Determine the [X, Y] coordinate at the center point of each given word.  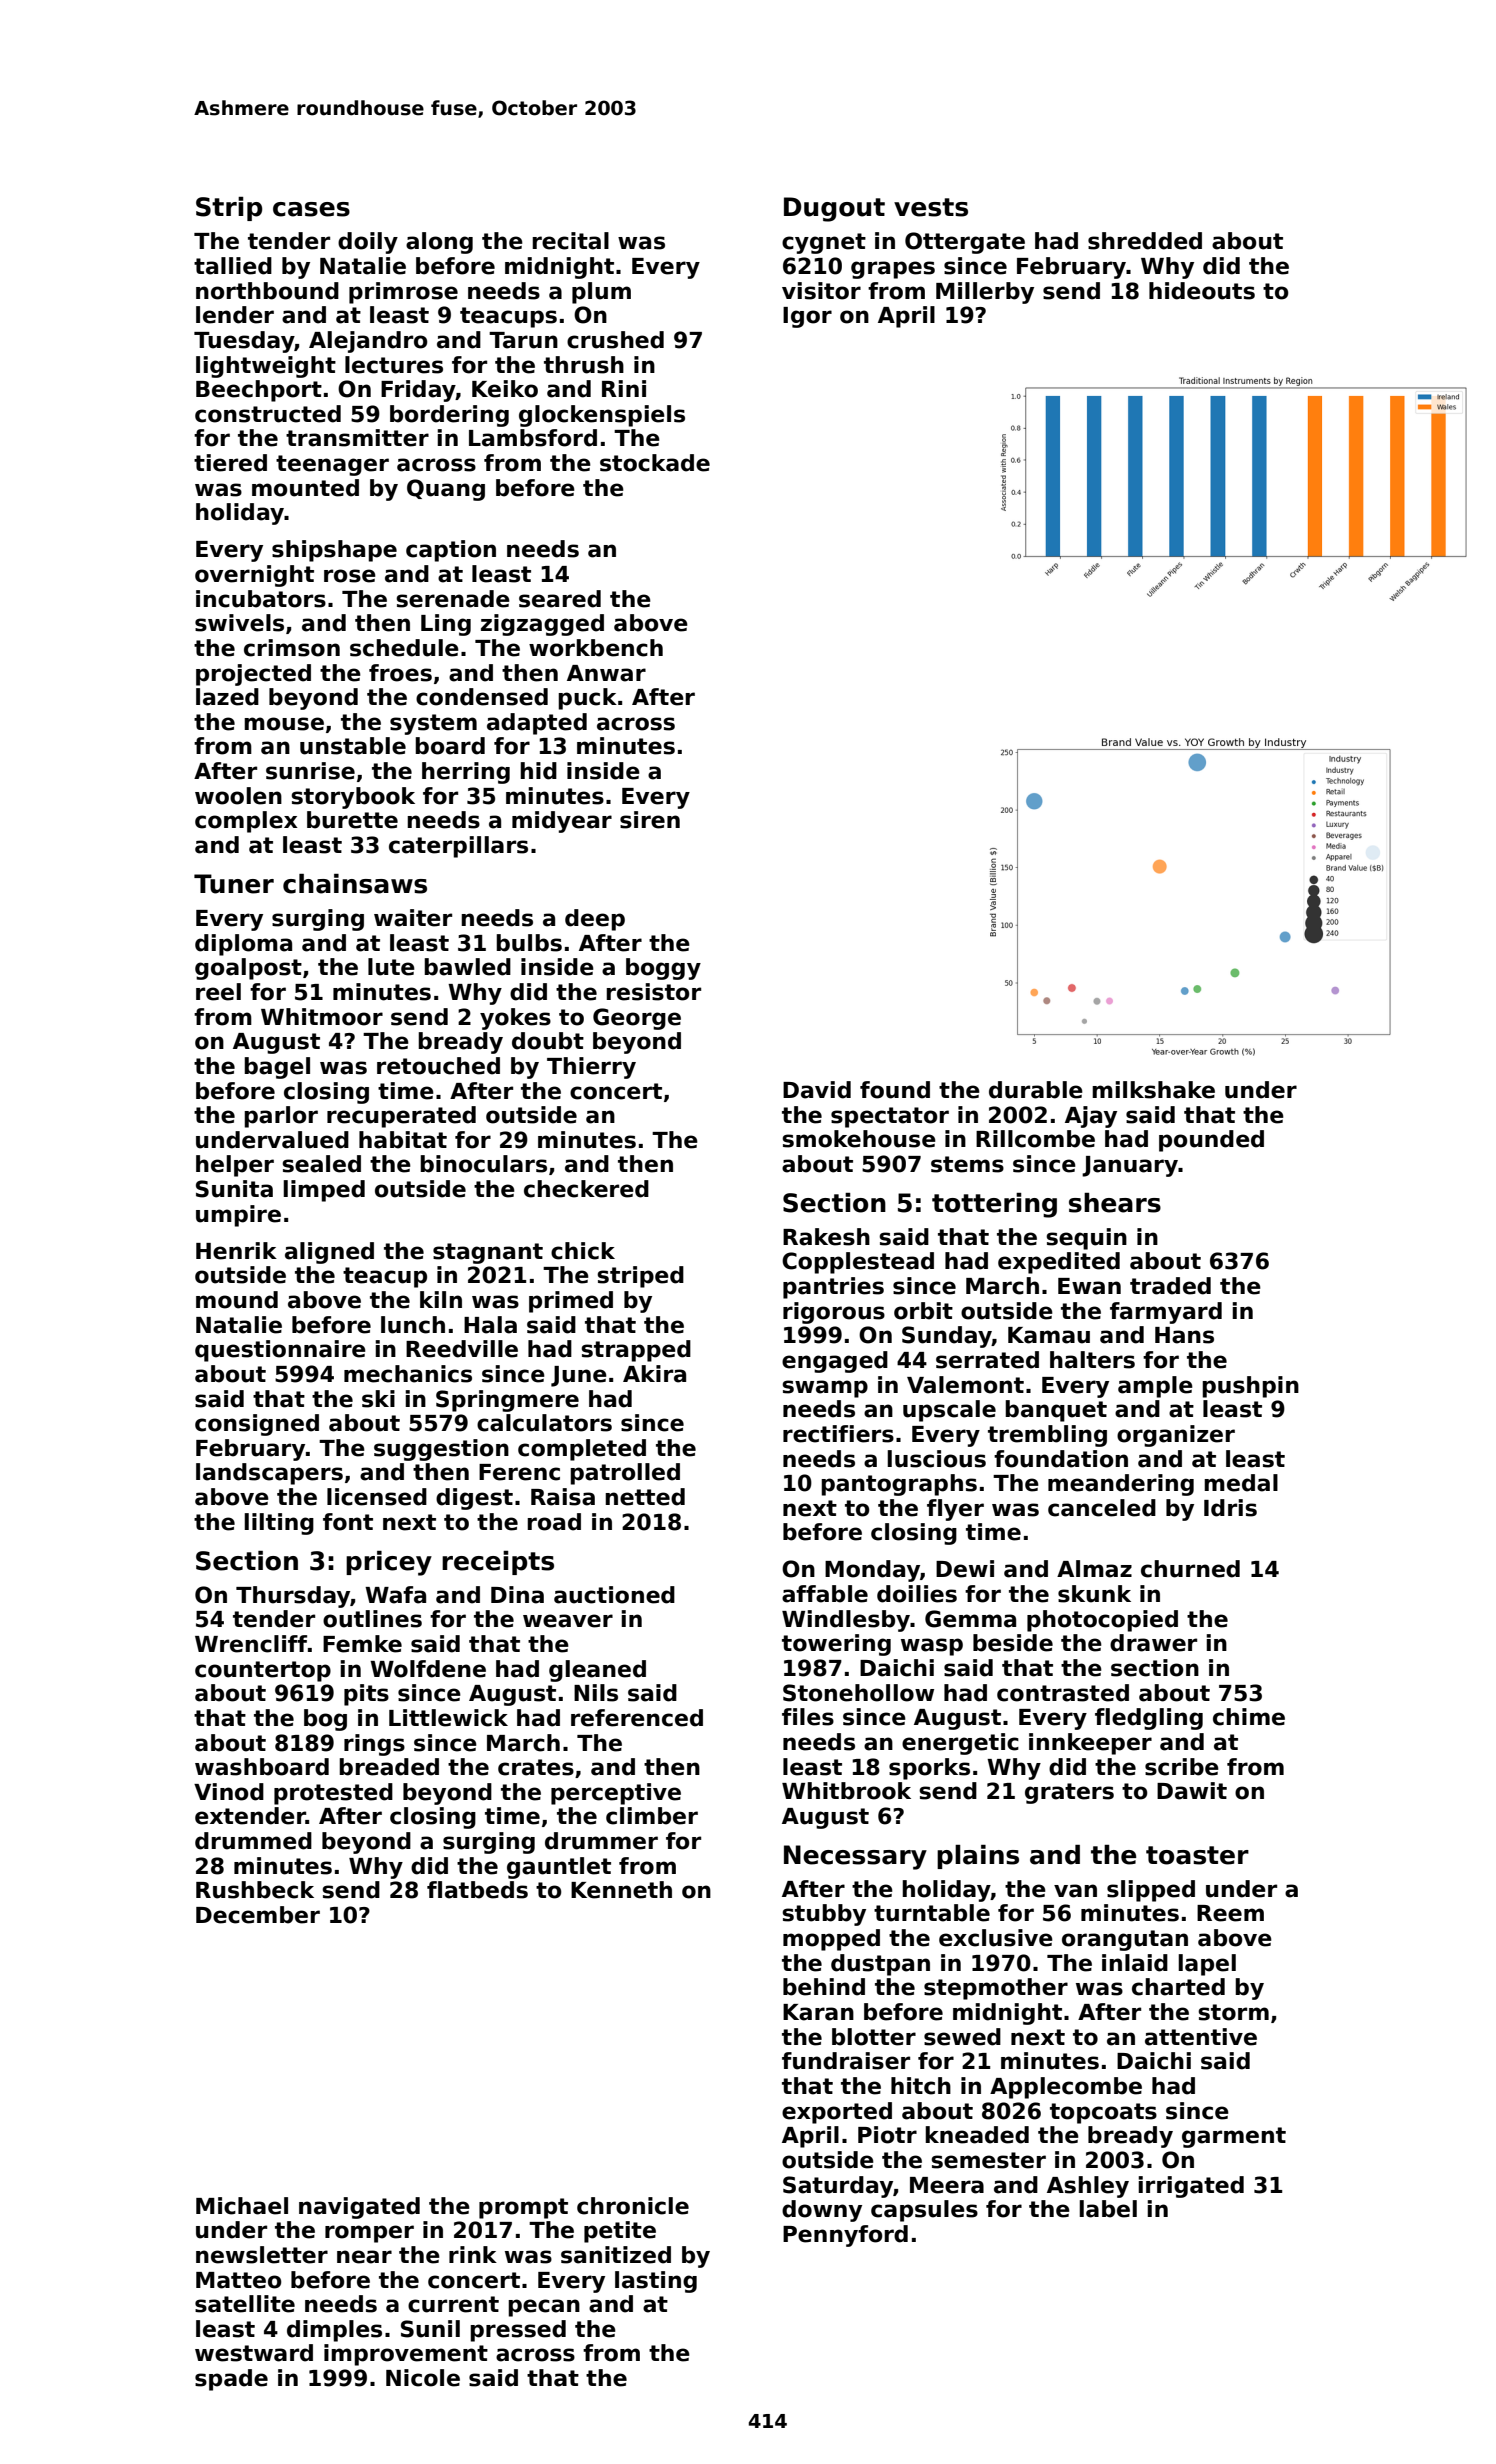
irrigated [1191, 2187]
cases [311, 209]
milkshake [1153, 1090]
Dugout [834, 209]
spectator [890, 1117]
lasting [656, 2282]
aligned [329, 1253]
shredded [1145, 241]
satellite [245, 2304]
